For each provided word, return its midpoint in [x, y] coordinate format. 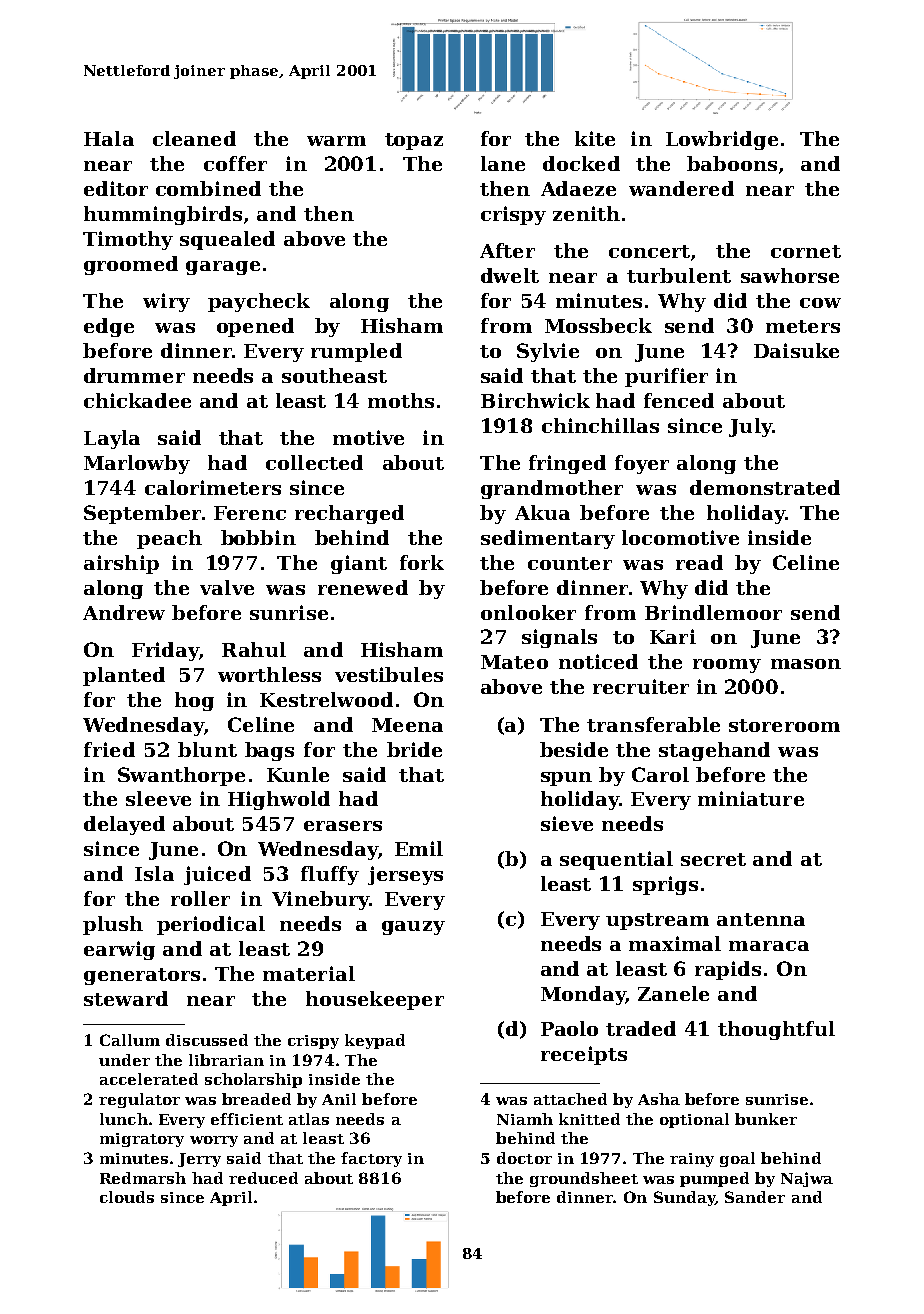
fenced [679, 400]
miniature [751, 798]
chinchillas [600, 425]
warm [336, 141]
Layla [112, 439]
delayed [124, 825]
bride [414, 749]
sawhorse [790, 275]
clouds [127, 1197]
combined [208, 188]
